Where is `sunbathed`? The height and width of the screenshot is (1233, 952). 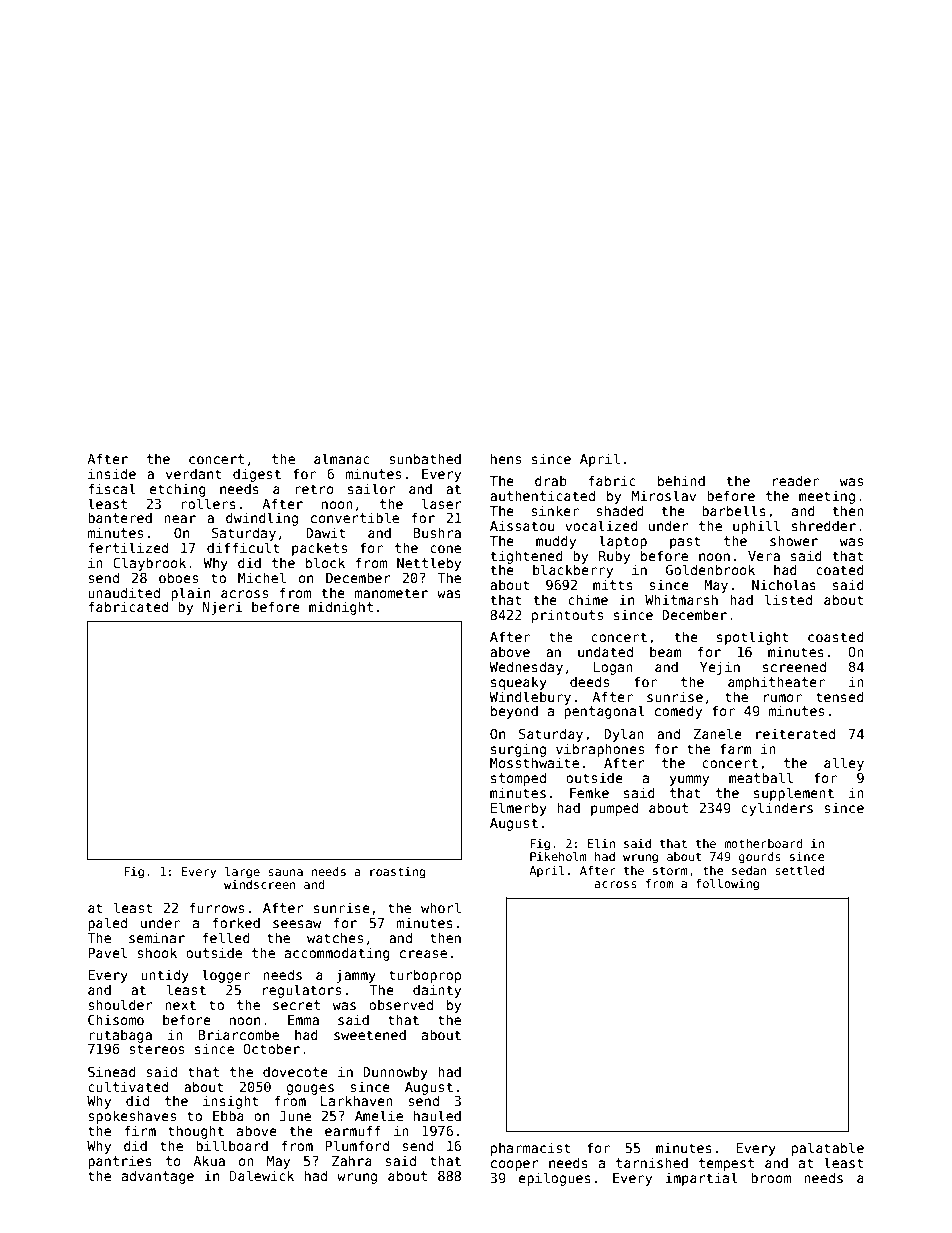
sunbathed is located at coordinates (425, 458).
